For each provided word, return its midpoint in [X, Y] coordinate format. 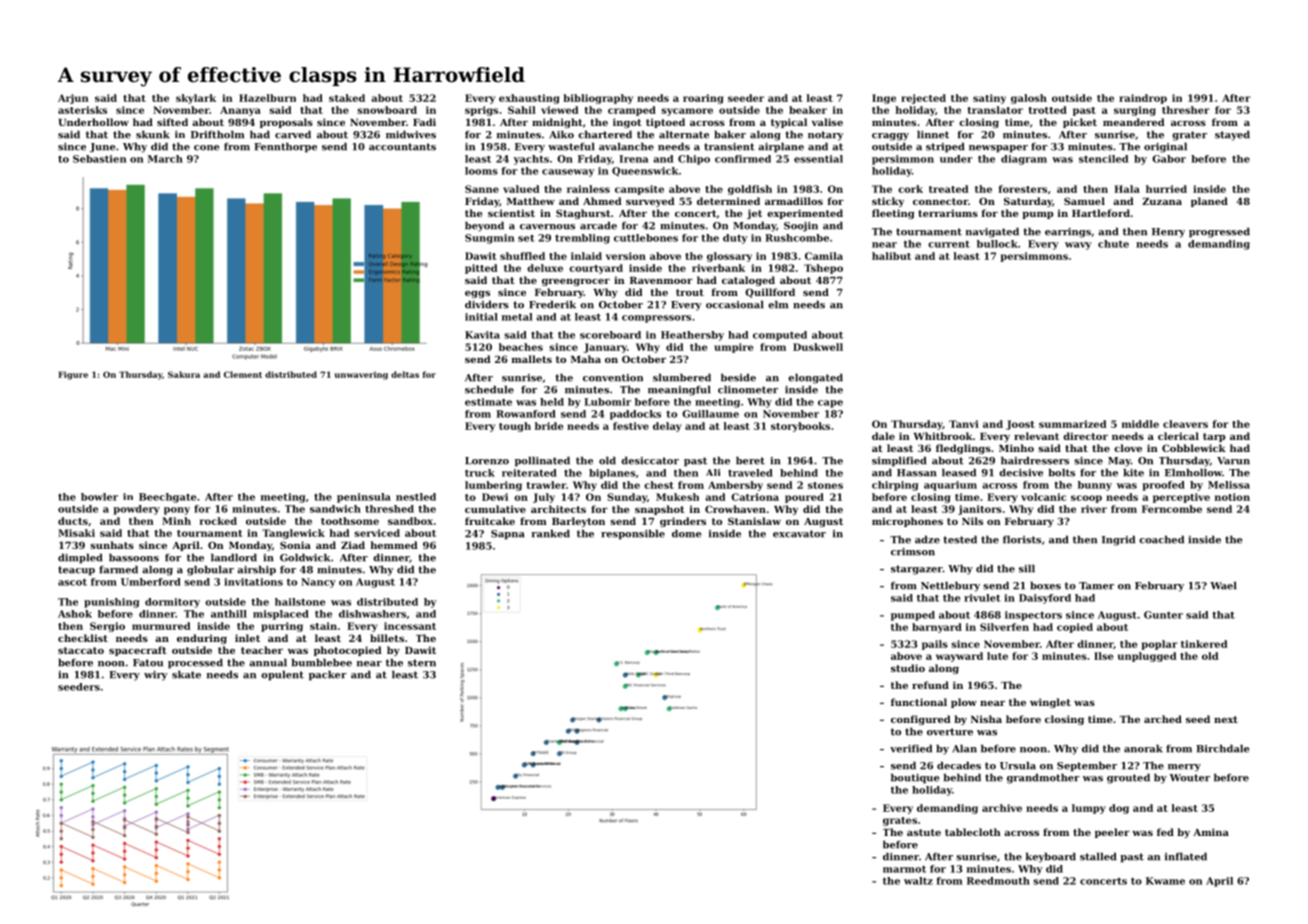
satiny [989, 99]
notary [825, 136]
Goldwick [305, 557]
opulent [282, 675]
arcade [598, 225]
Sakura [184, 374]
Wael [1223, 585]
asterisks [82, 110]
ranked [550, 533]
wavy [1078, 246]
